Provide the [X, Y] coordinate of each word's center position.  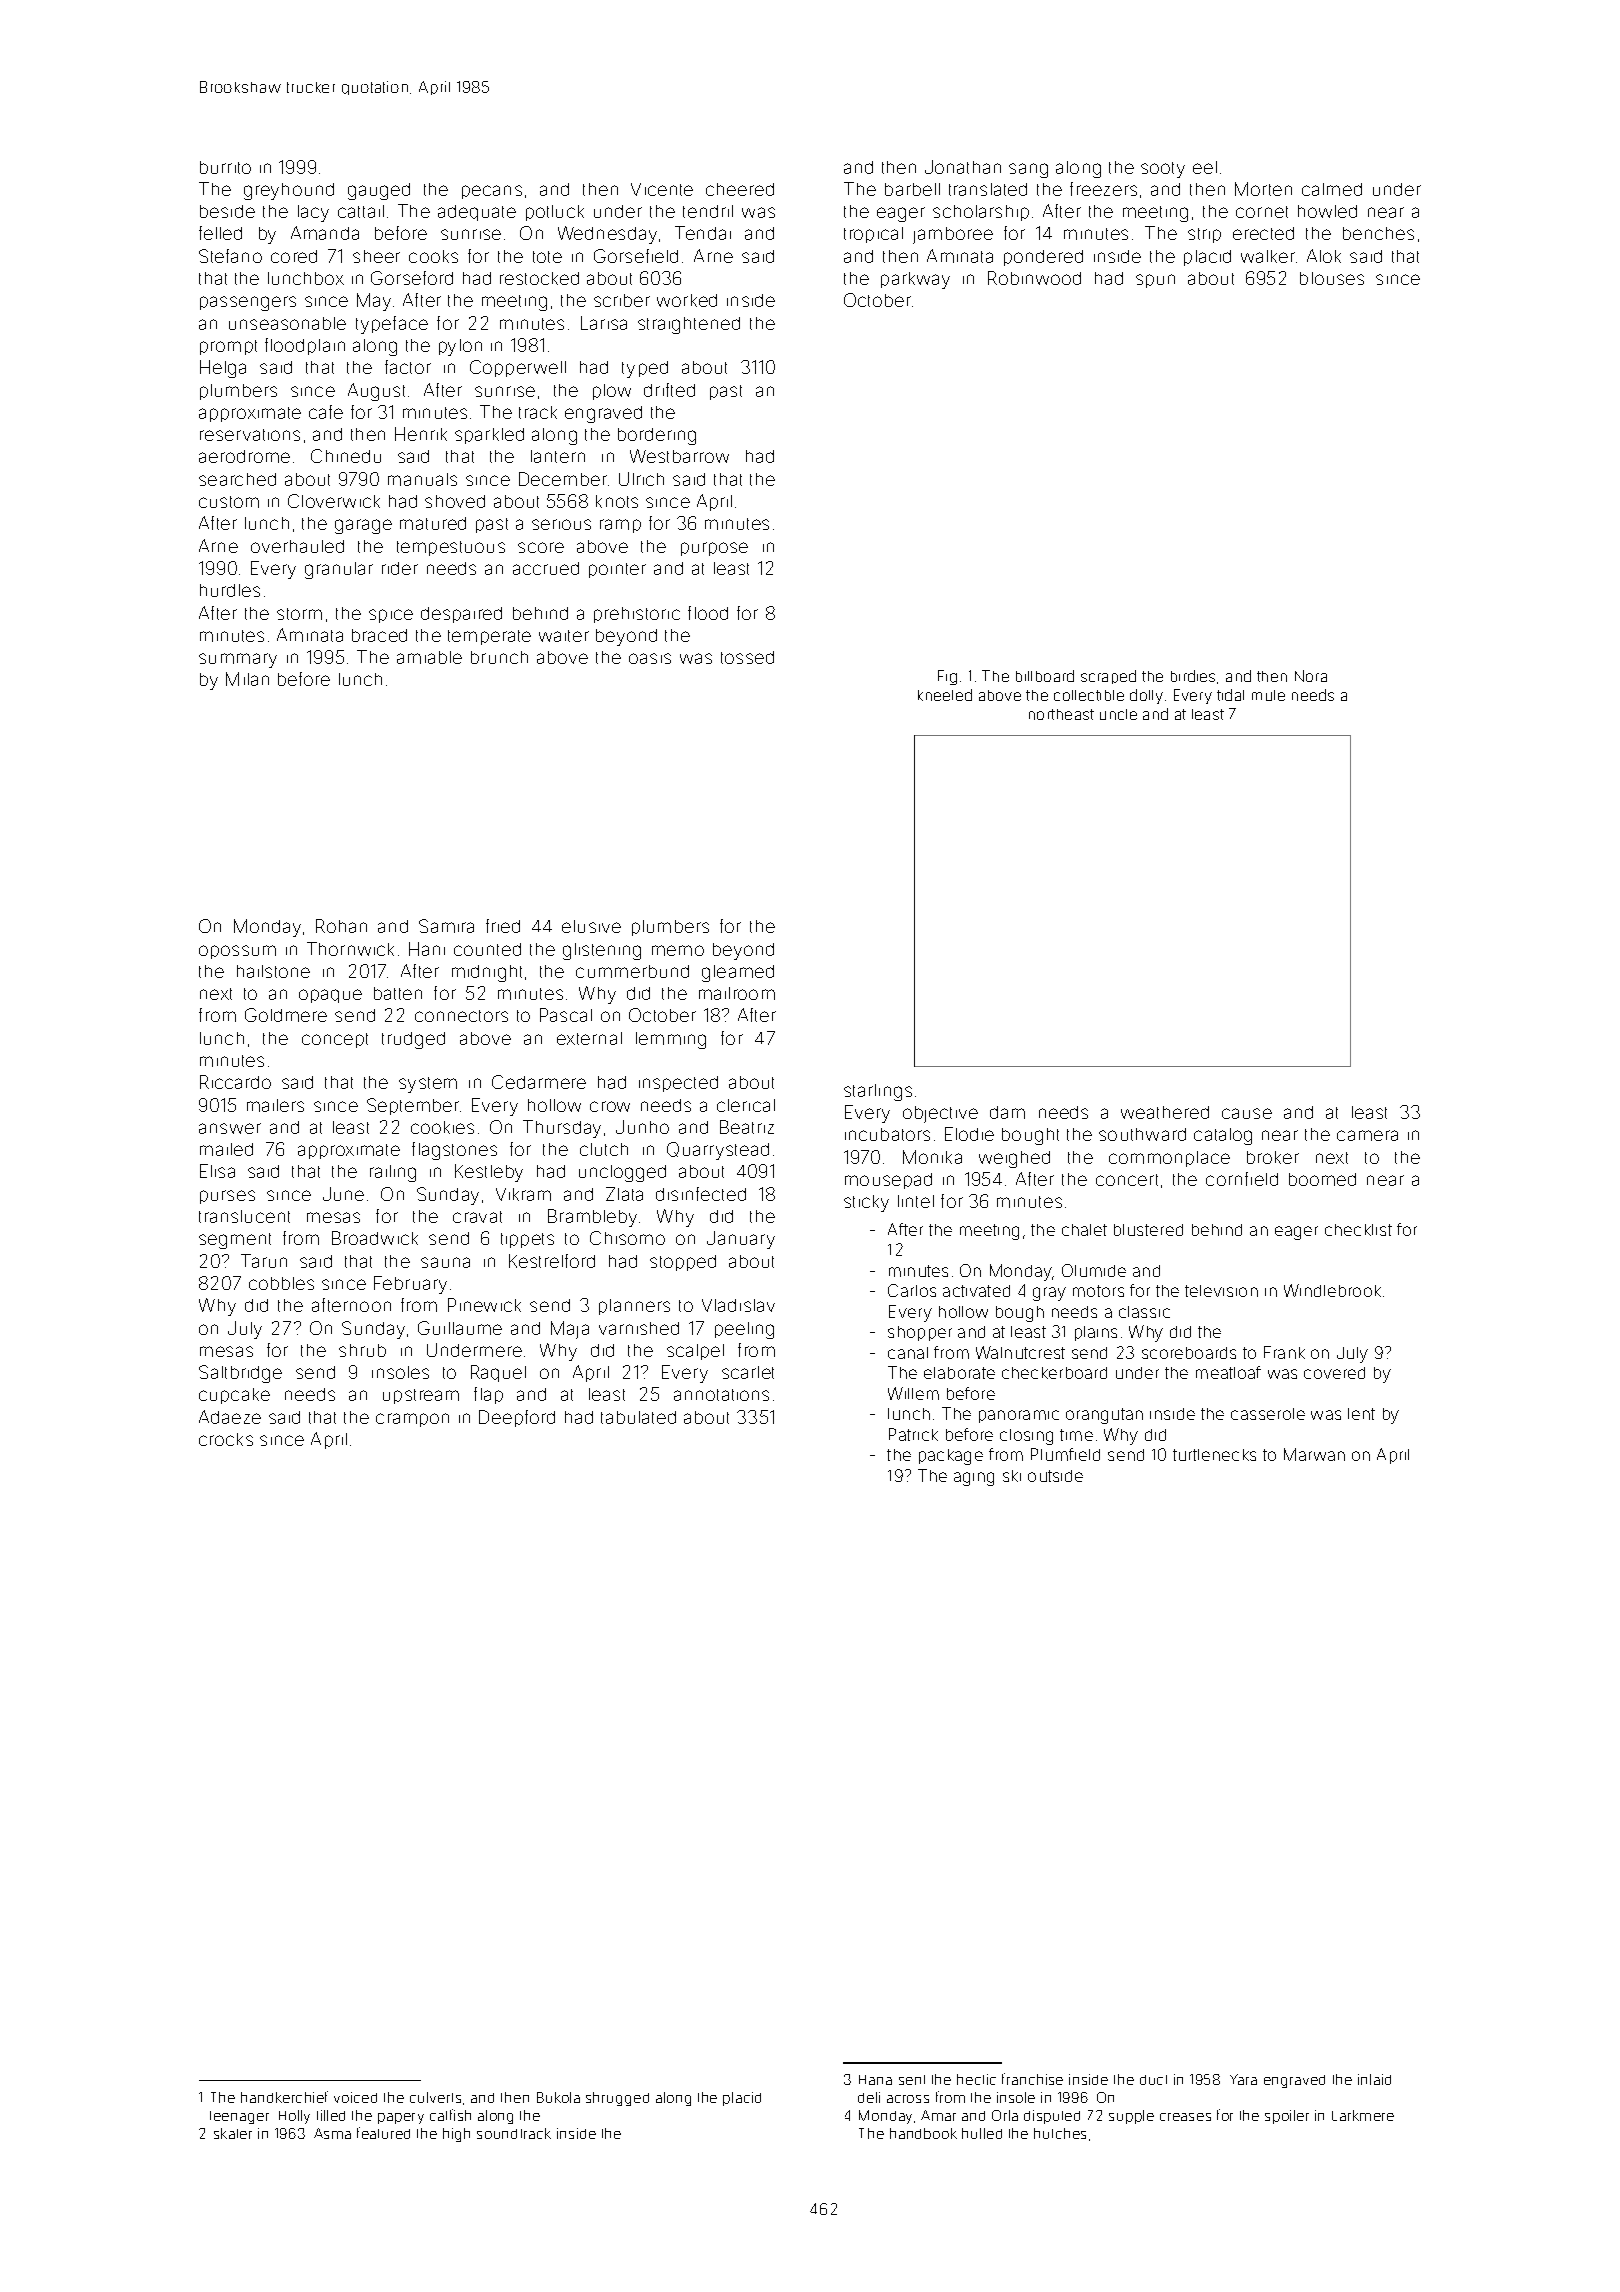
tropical [873, 235]
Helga [223, 369]
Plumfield [1065, 1454]
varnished [639, 1328]
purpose [714, 549]
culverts [435, 2097]
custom [229, 502]
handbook [923, 2133]
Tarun [264, 1261]
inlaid [1374, 2079]
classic [1144, 1312]
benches [1378, 233]
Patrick [913, 1434]
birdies [1193, 676]
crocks [226, 1439]
